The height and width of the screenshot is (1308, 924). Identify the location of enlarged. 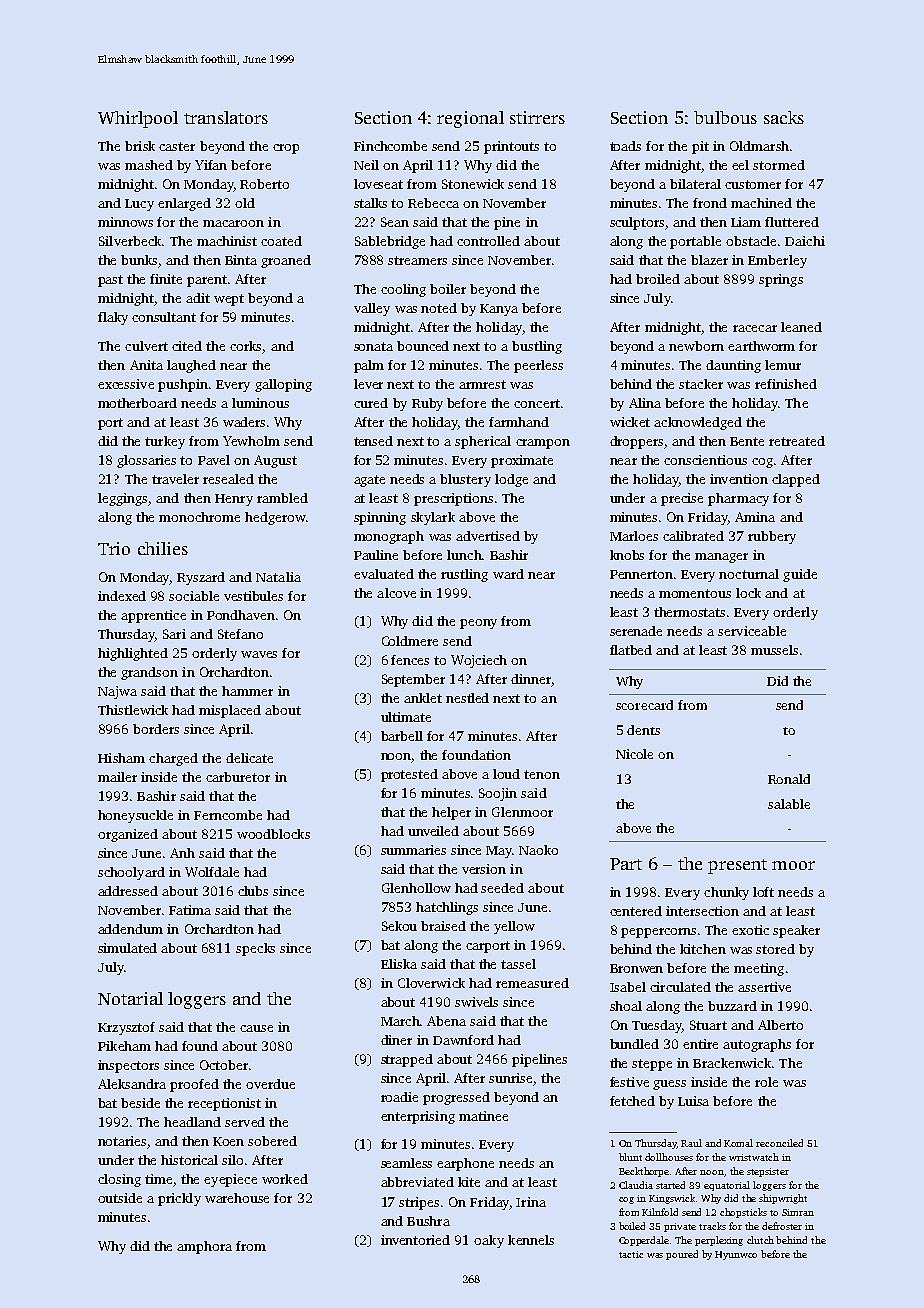
(184, 204).
